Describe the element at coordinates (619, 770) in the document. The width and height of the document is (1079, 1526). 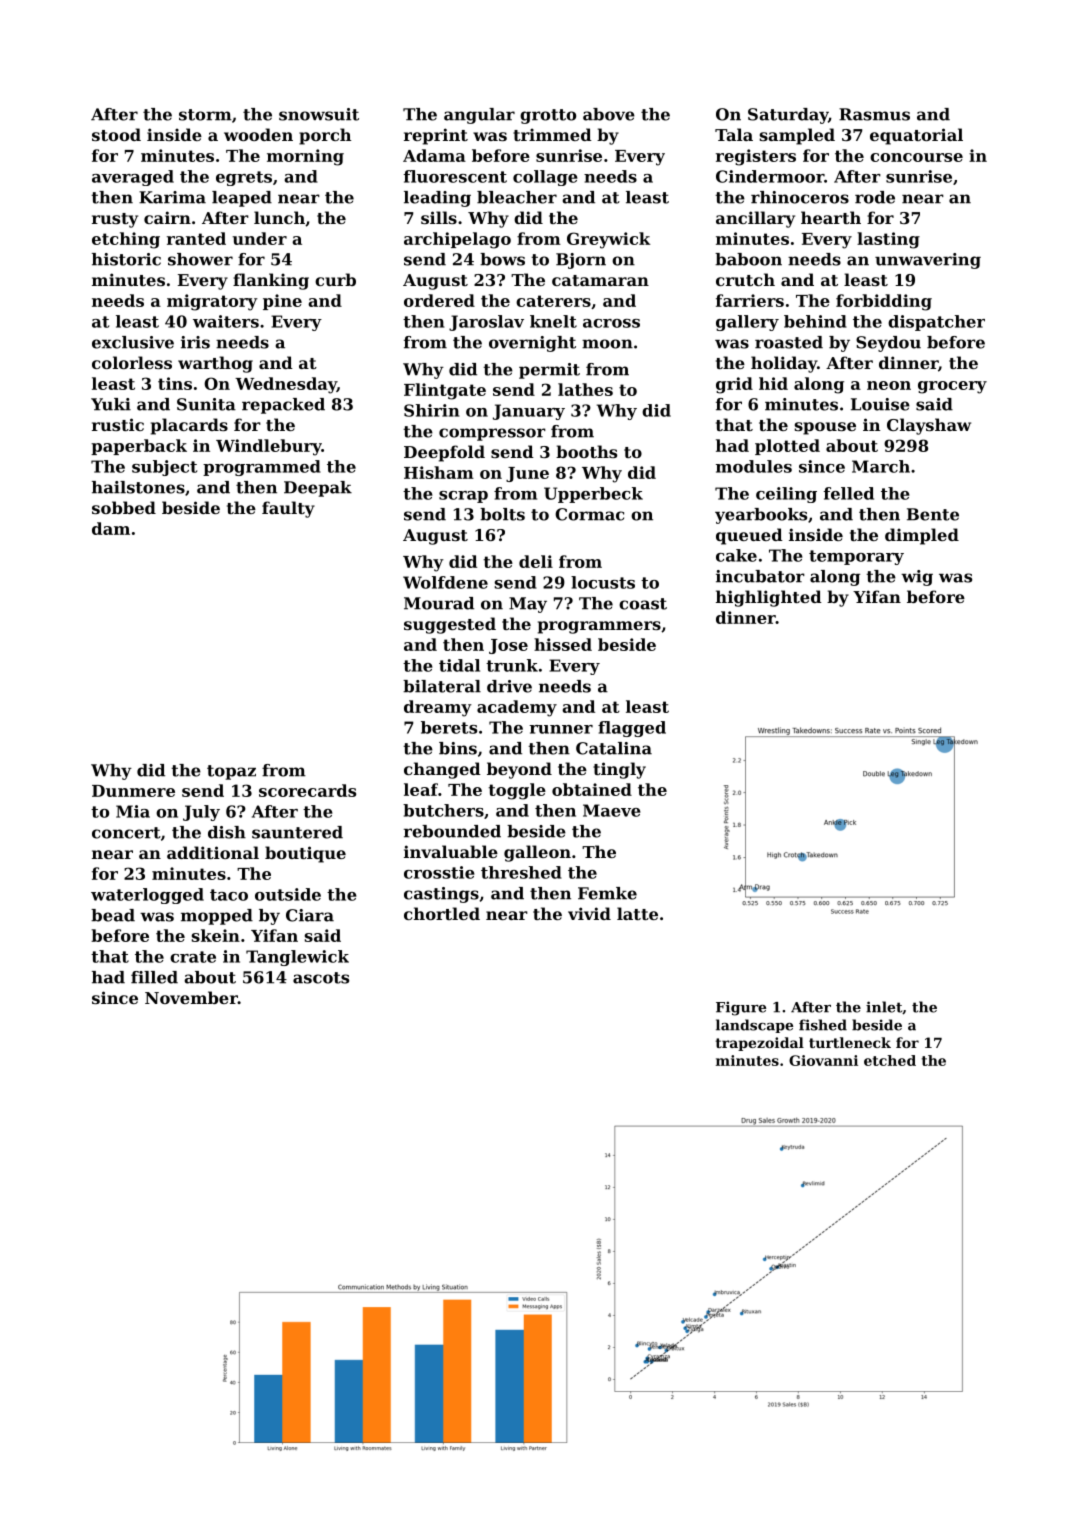
I see `tingly` at that location.
